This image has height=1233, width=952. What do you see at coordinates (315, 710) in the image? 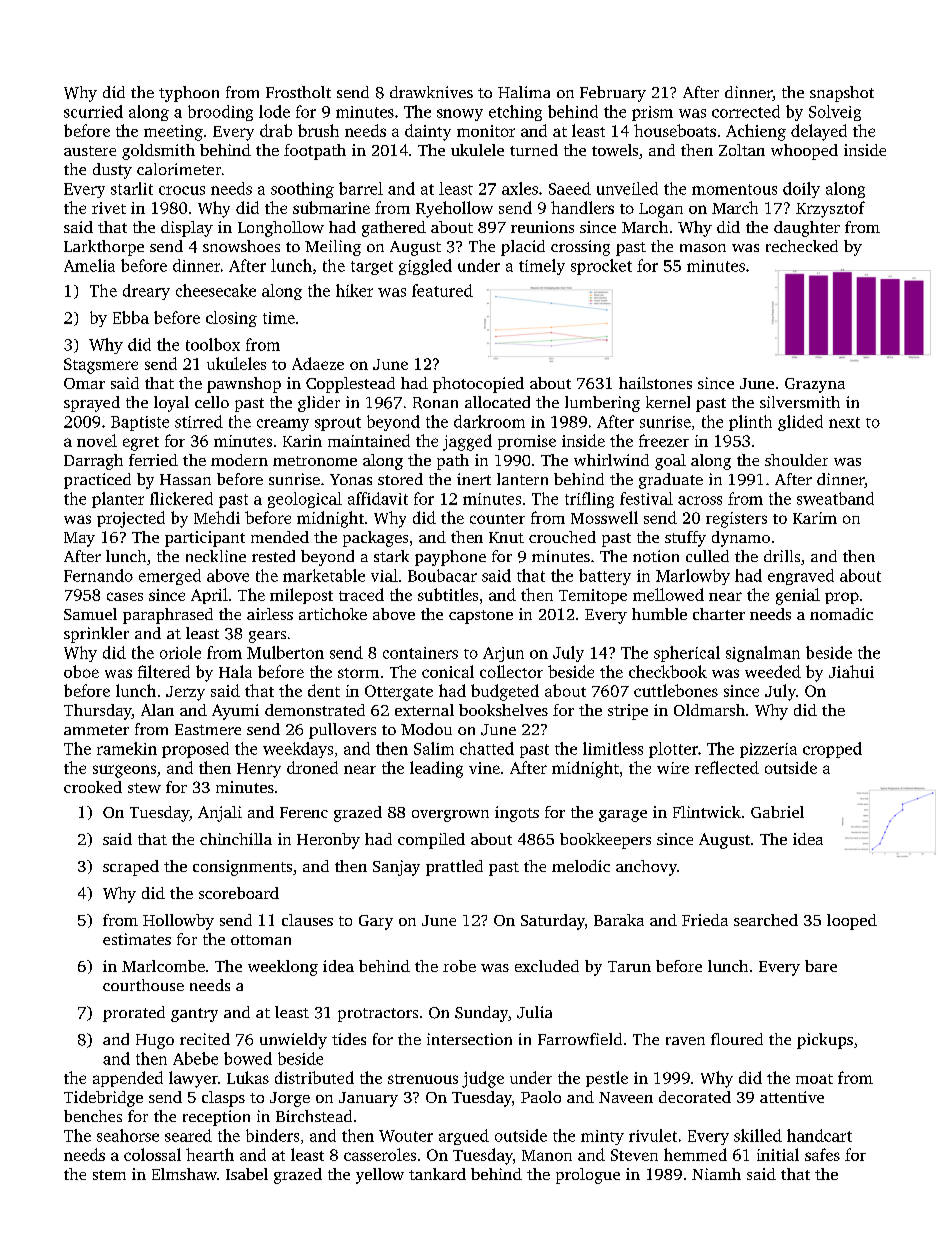
I see `demonstrated` at bounding box center [315, 710].
